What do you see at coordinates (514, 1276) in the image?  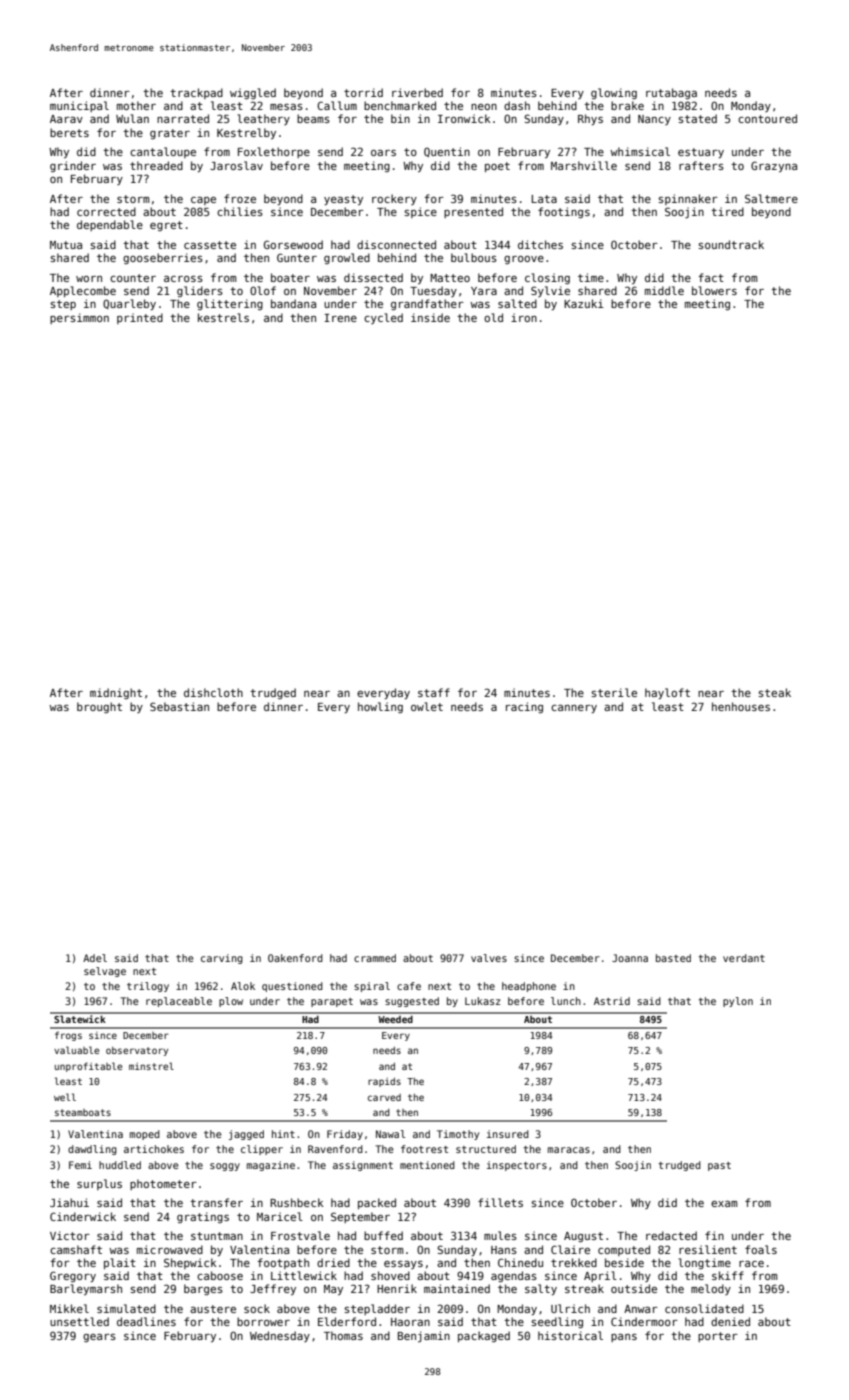 I see `agendas` at bounding box center [514, 1276].
